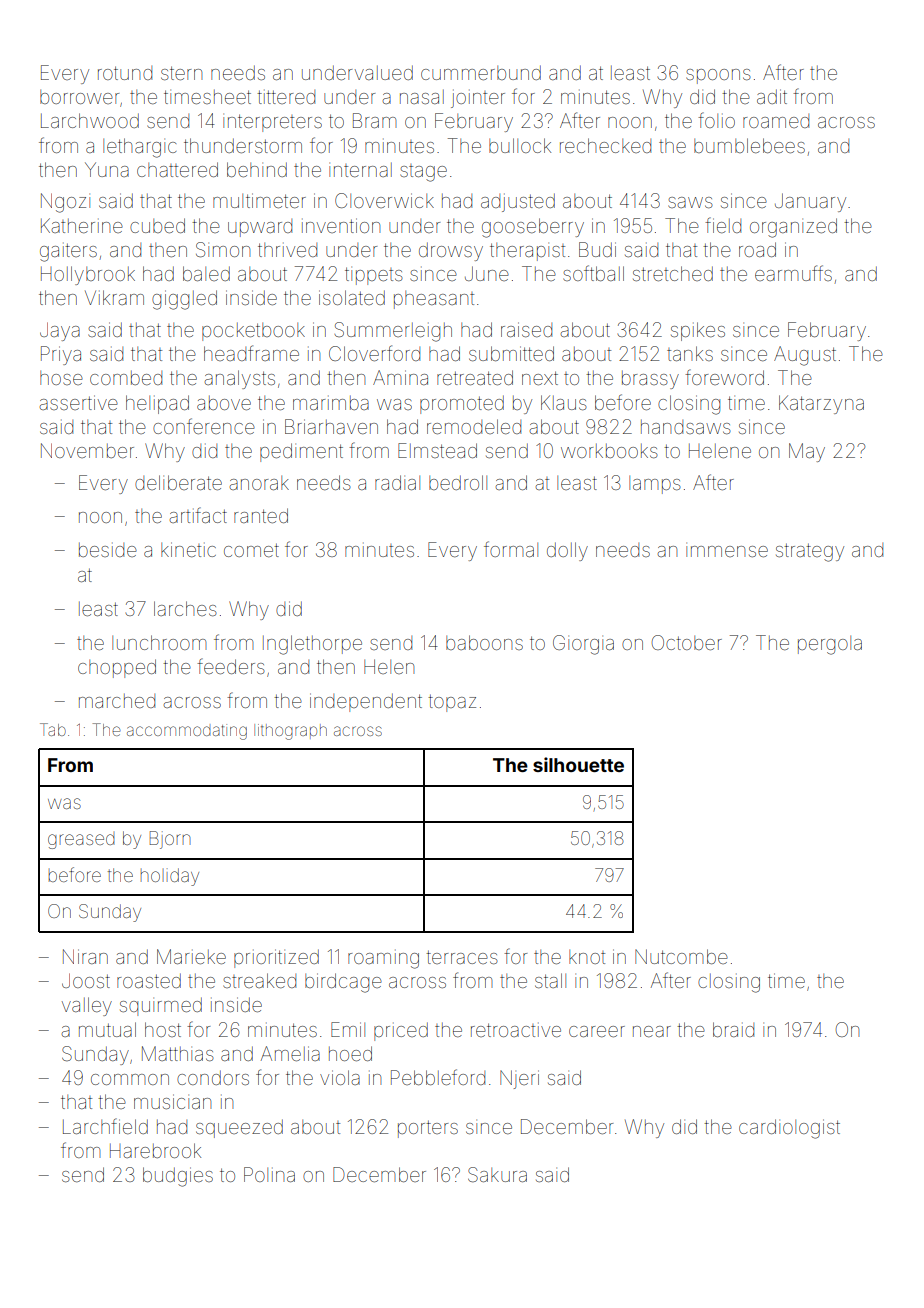 This page has width=924, height=1308. Describe the element at coordinates (583, 645) in the page. I see `Giorgia` at that location.
